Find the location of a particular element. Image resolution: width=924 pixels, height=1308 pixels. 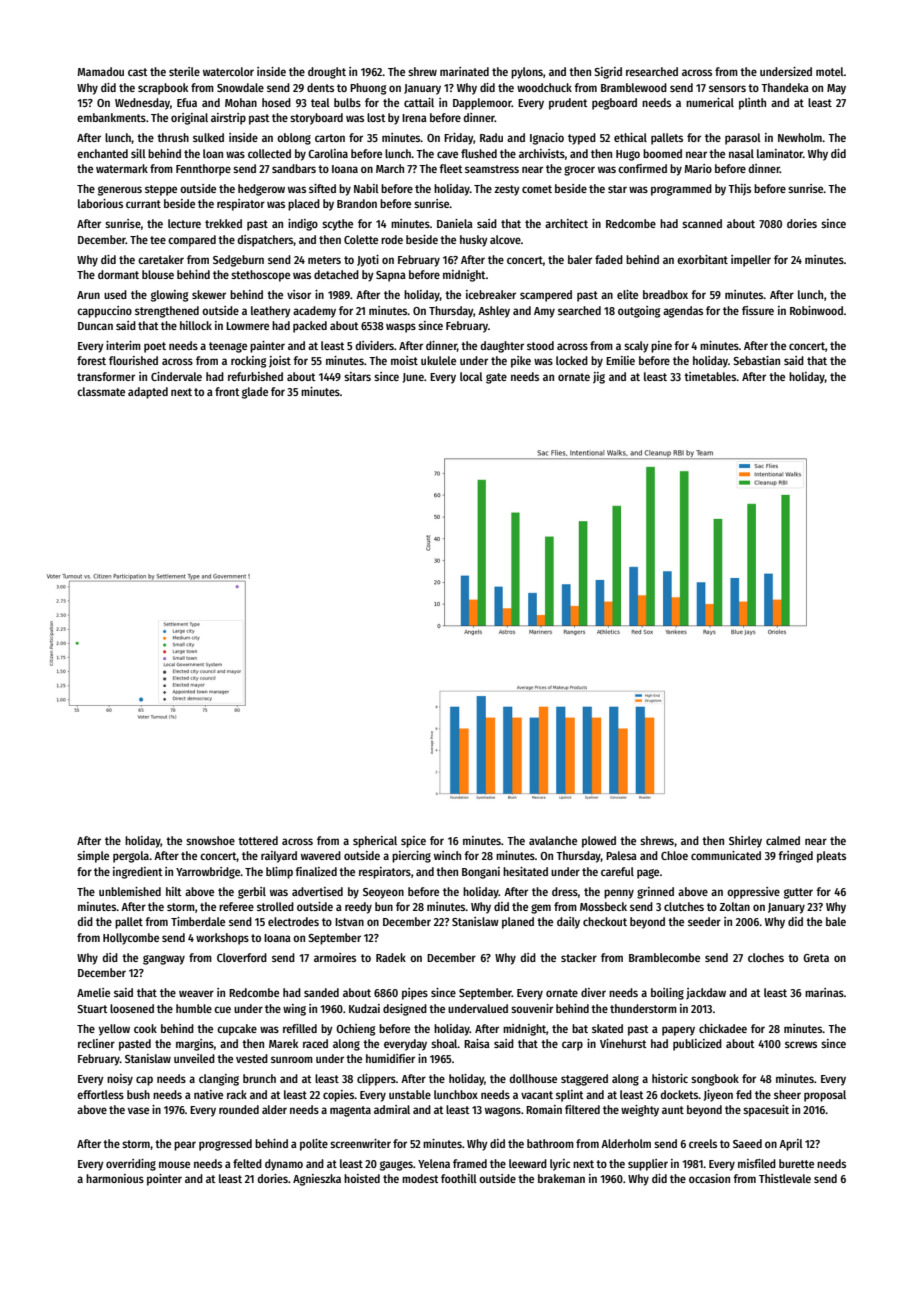

steppe is located at coordinates (161, 190).
